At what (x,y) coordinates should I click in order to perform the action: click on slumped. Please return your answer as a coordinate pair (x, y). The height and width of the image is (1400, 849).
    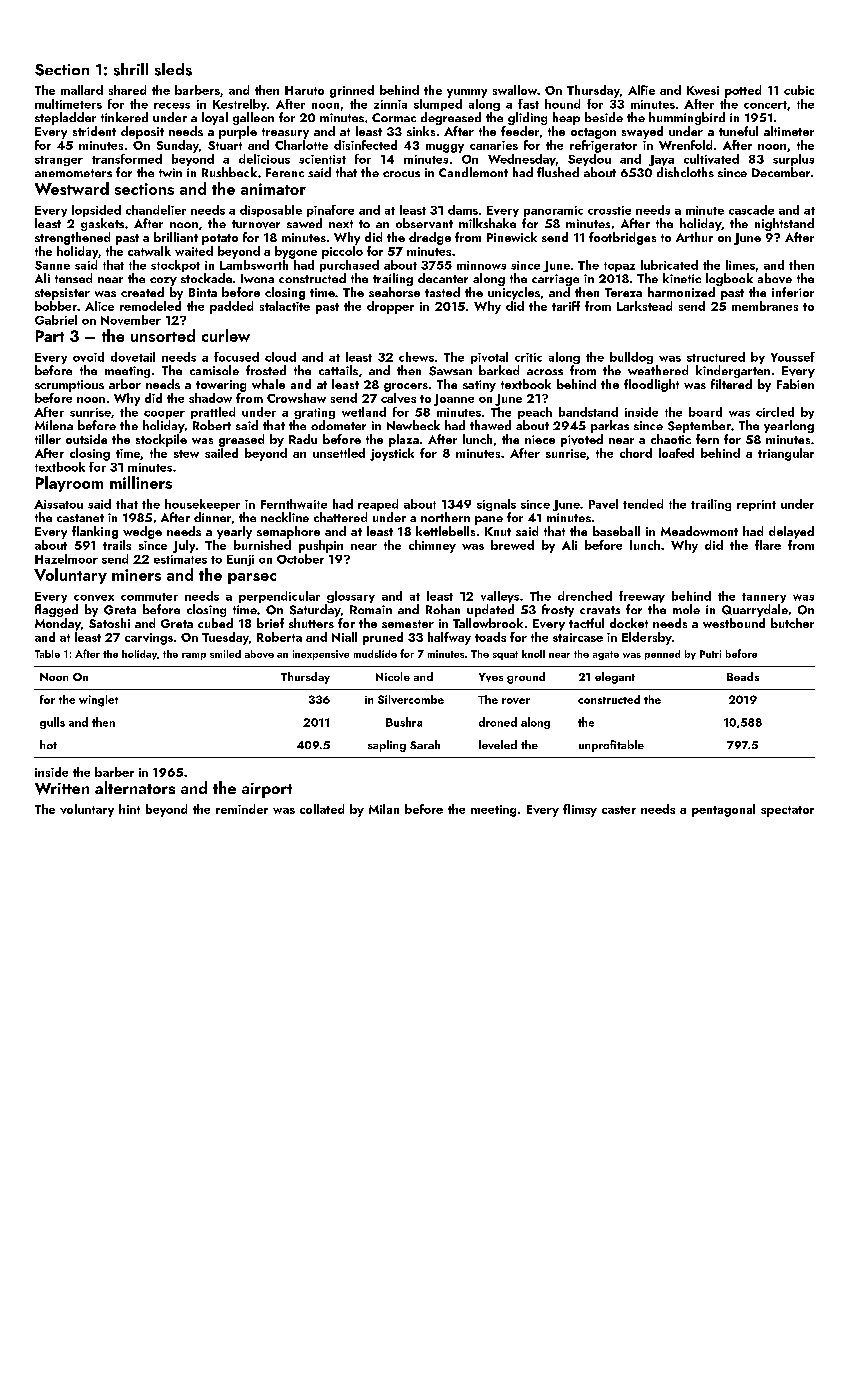
    Looking at the image, I should click on (438, 105).
